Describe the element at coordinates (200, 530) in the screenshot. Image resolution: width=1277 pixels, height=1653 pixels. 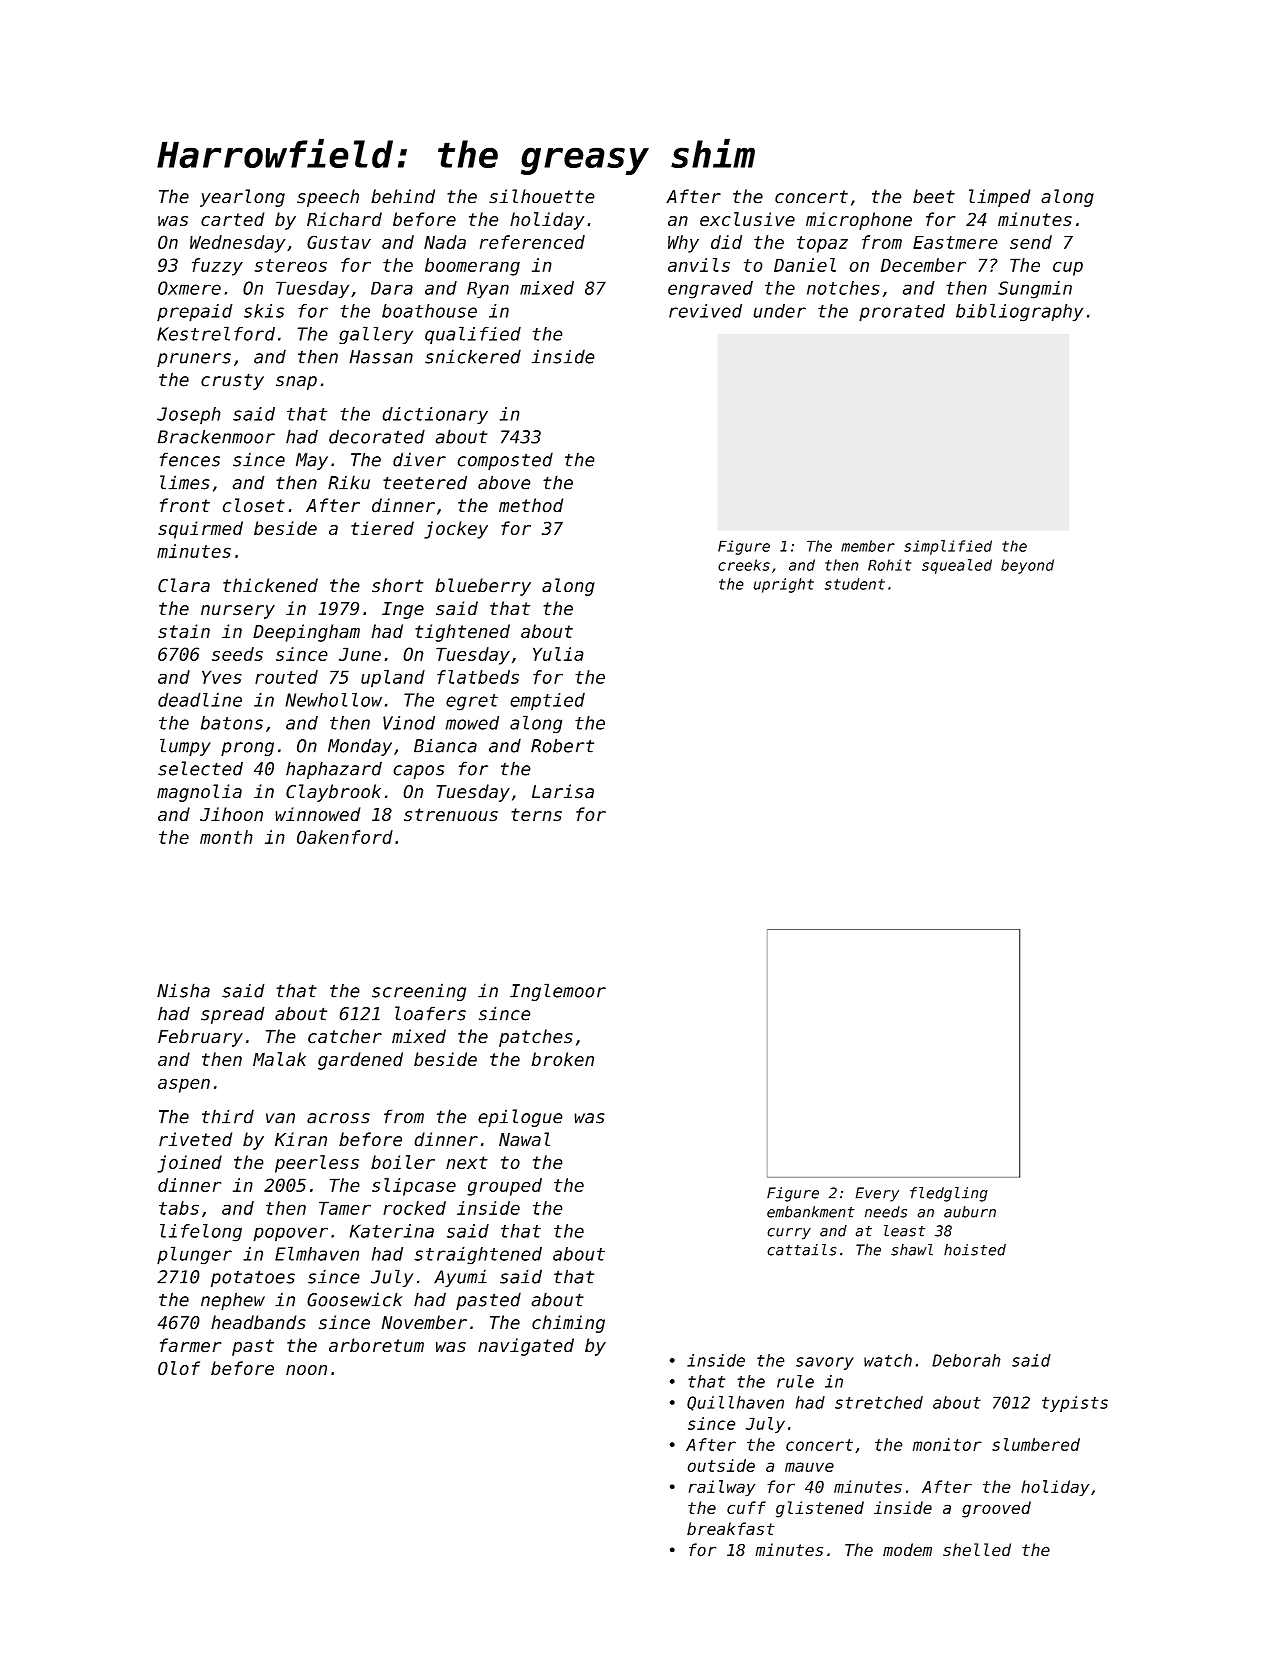
I see `squirmed` at that location.
